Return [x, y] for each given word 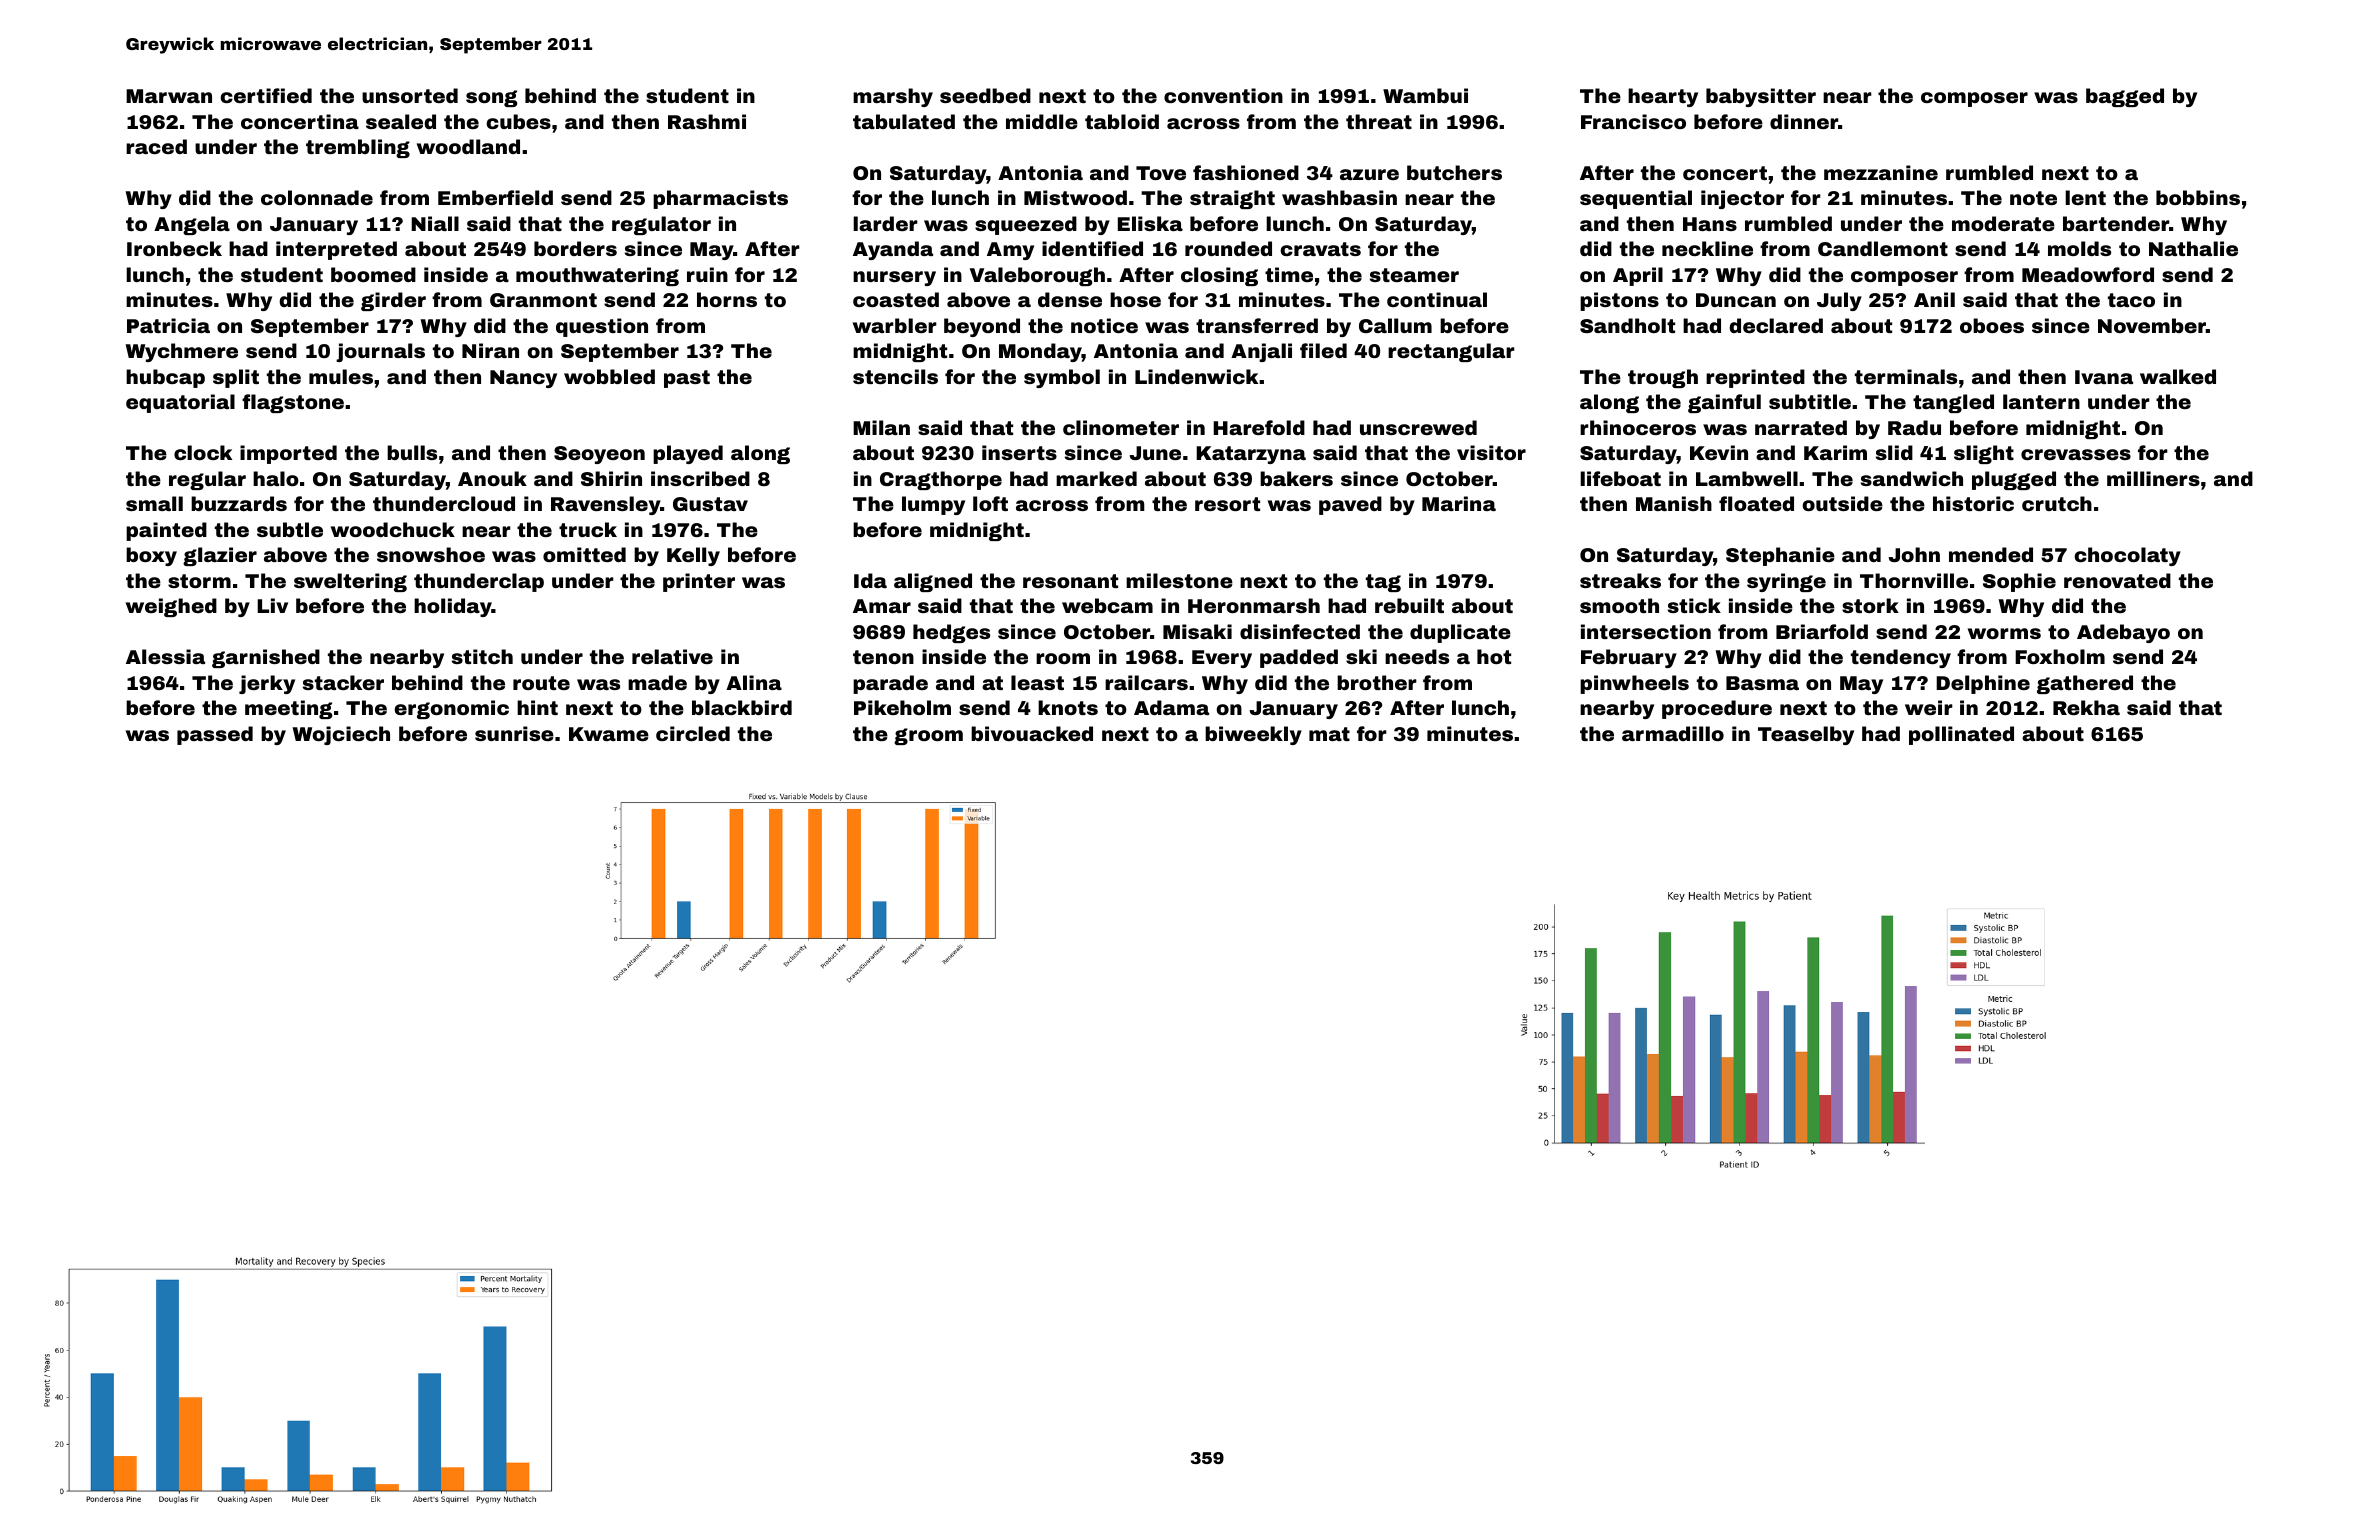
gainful [1724, 403]
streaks [1620, 580]
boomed [373, 274]
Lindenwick [1196, 376]
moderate [2003, 223]
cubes [518, 121]
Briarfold [1822, 631]
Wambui [1425, 95]
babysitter [1761, 97]
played [688, 454]
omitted [584, 554]
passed [215, 735]
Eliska [1150, 223]
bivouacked [1032, 733]
